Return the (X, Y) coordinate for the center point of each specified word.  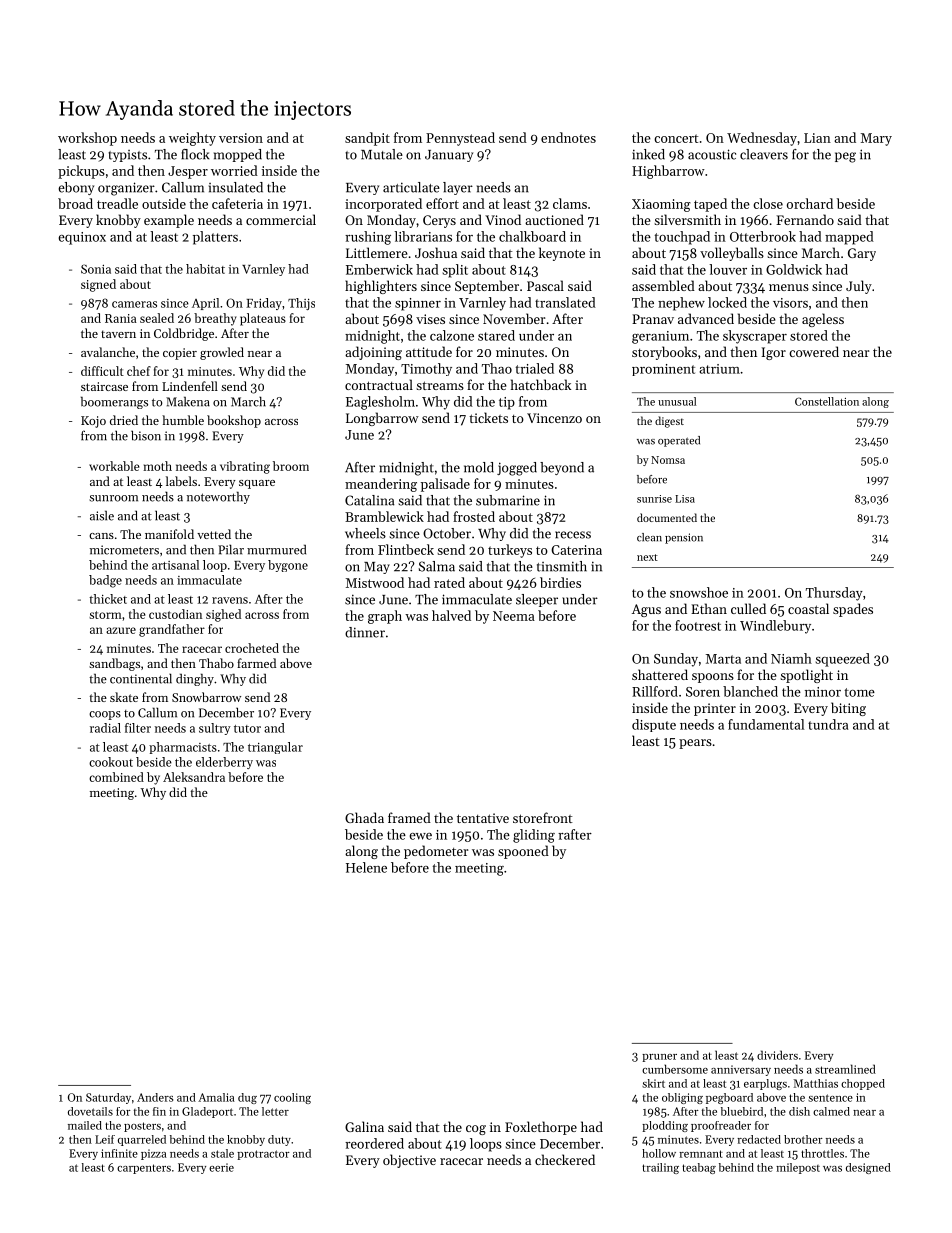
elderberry (224, 763)
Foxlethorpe (541, 1128)
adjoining (373, 353)
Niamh (791, 658)
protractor (263, 1155)
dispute (654, 725)
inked (648, 154)
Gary (862, 254)
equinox (82, 238)
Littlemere (377, 252)
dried (124, 420)
